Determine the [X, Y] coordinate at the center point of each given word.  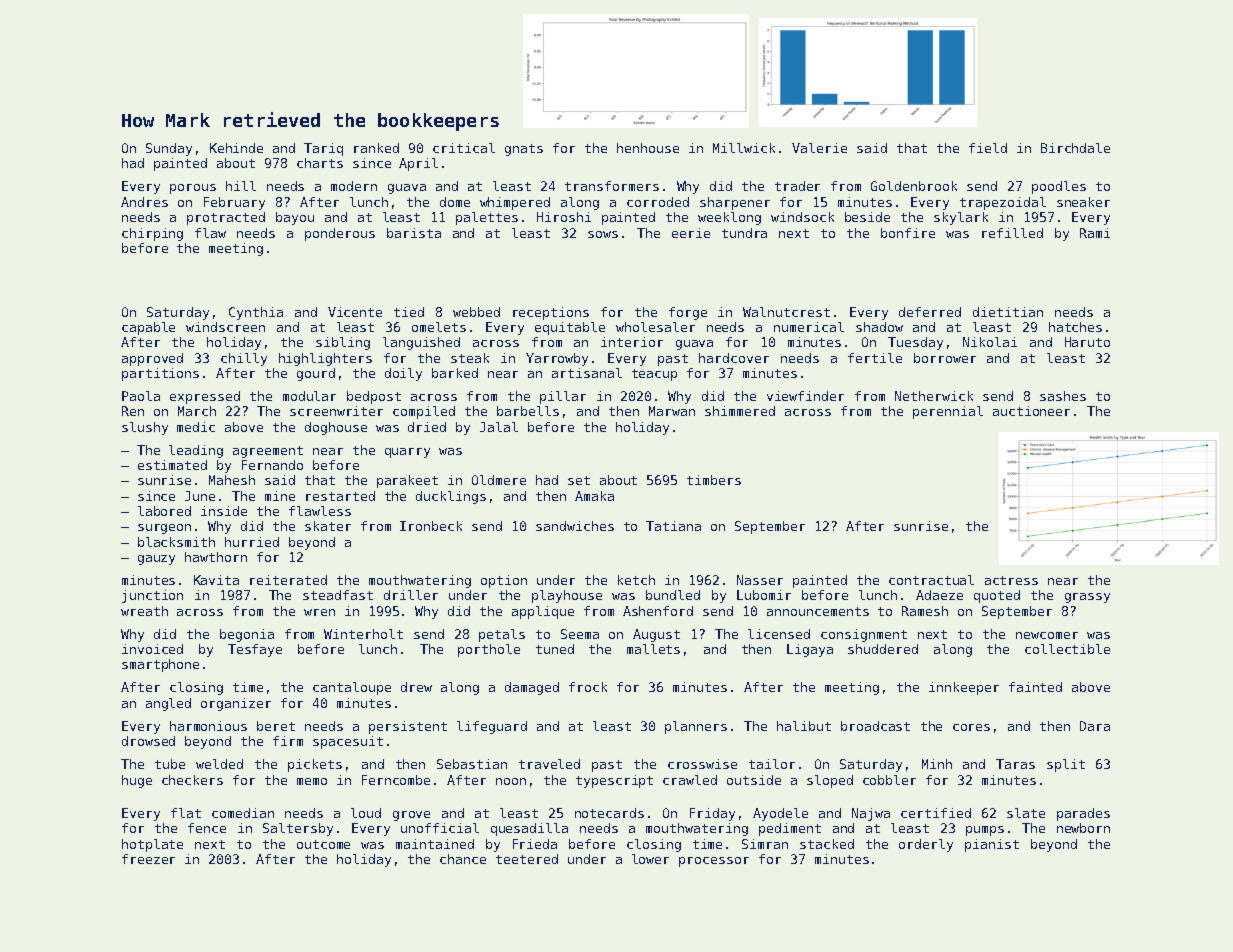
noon [511, 781]
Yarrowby [557, 359]
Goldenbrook [914, 186]
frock [588, 687]
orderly [926, 845]
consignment [864, 635]
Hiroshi [564, 217]
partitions [160, 374]
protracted [226, 218]
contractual [931, 580]
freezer [148, 859]
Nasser [760, 580]
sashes [1063, 396]
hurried [252, 542]
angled [168, 704]
